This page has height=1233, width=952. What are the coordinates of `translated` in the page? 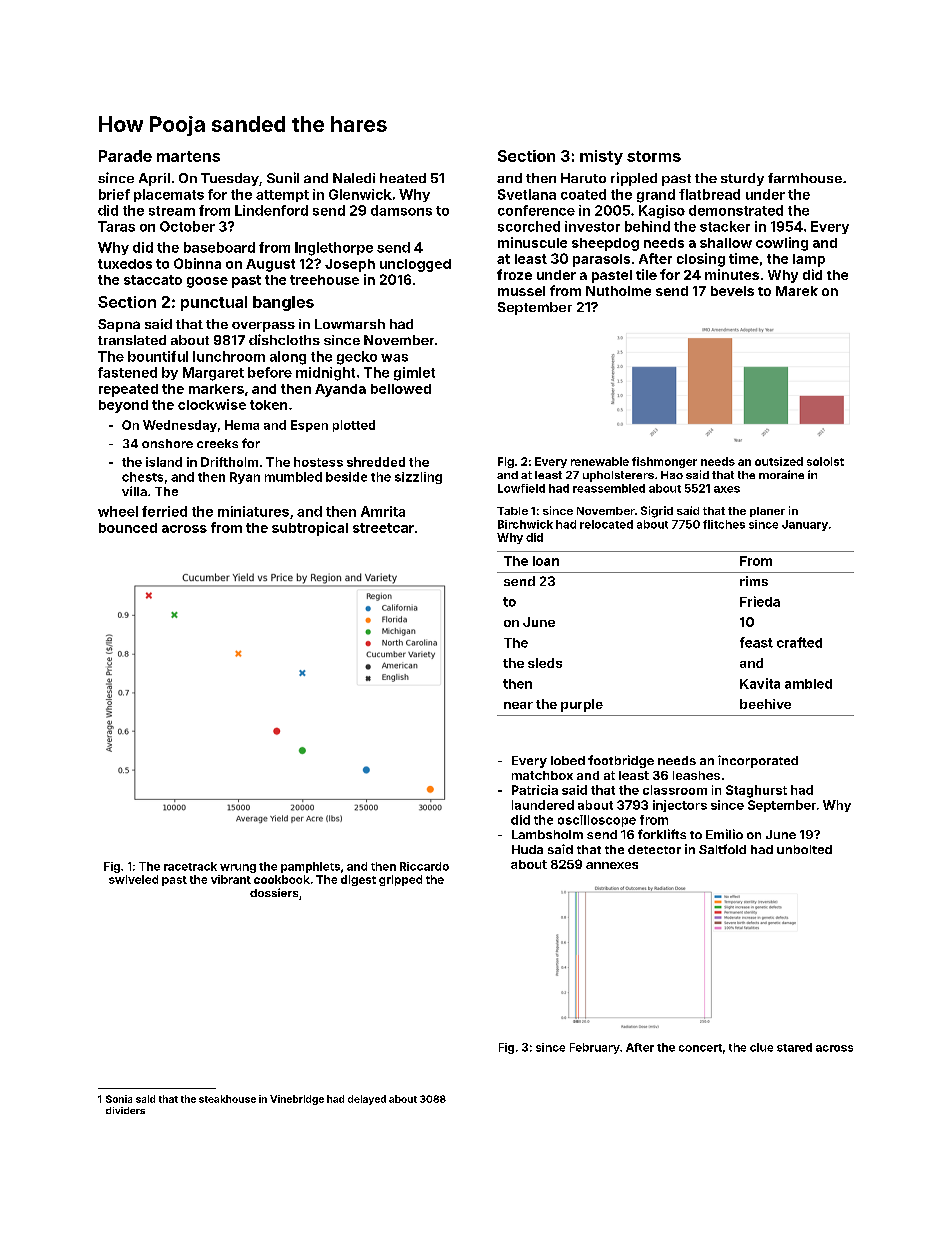 It's located at (132, 340).
